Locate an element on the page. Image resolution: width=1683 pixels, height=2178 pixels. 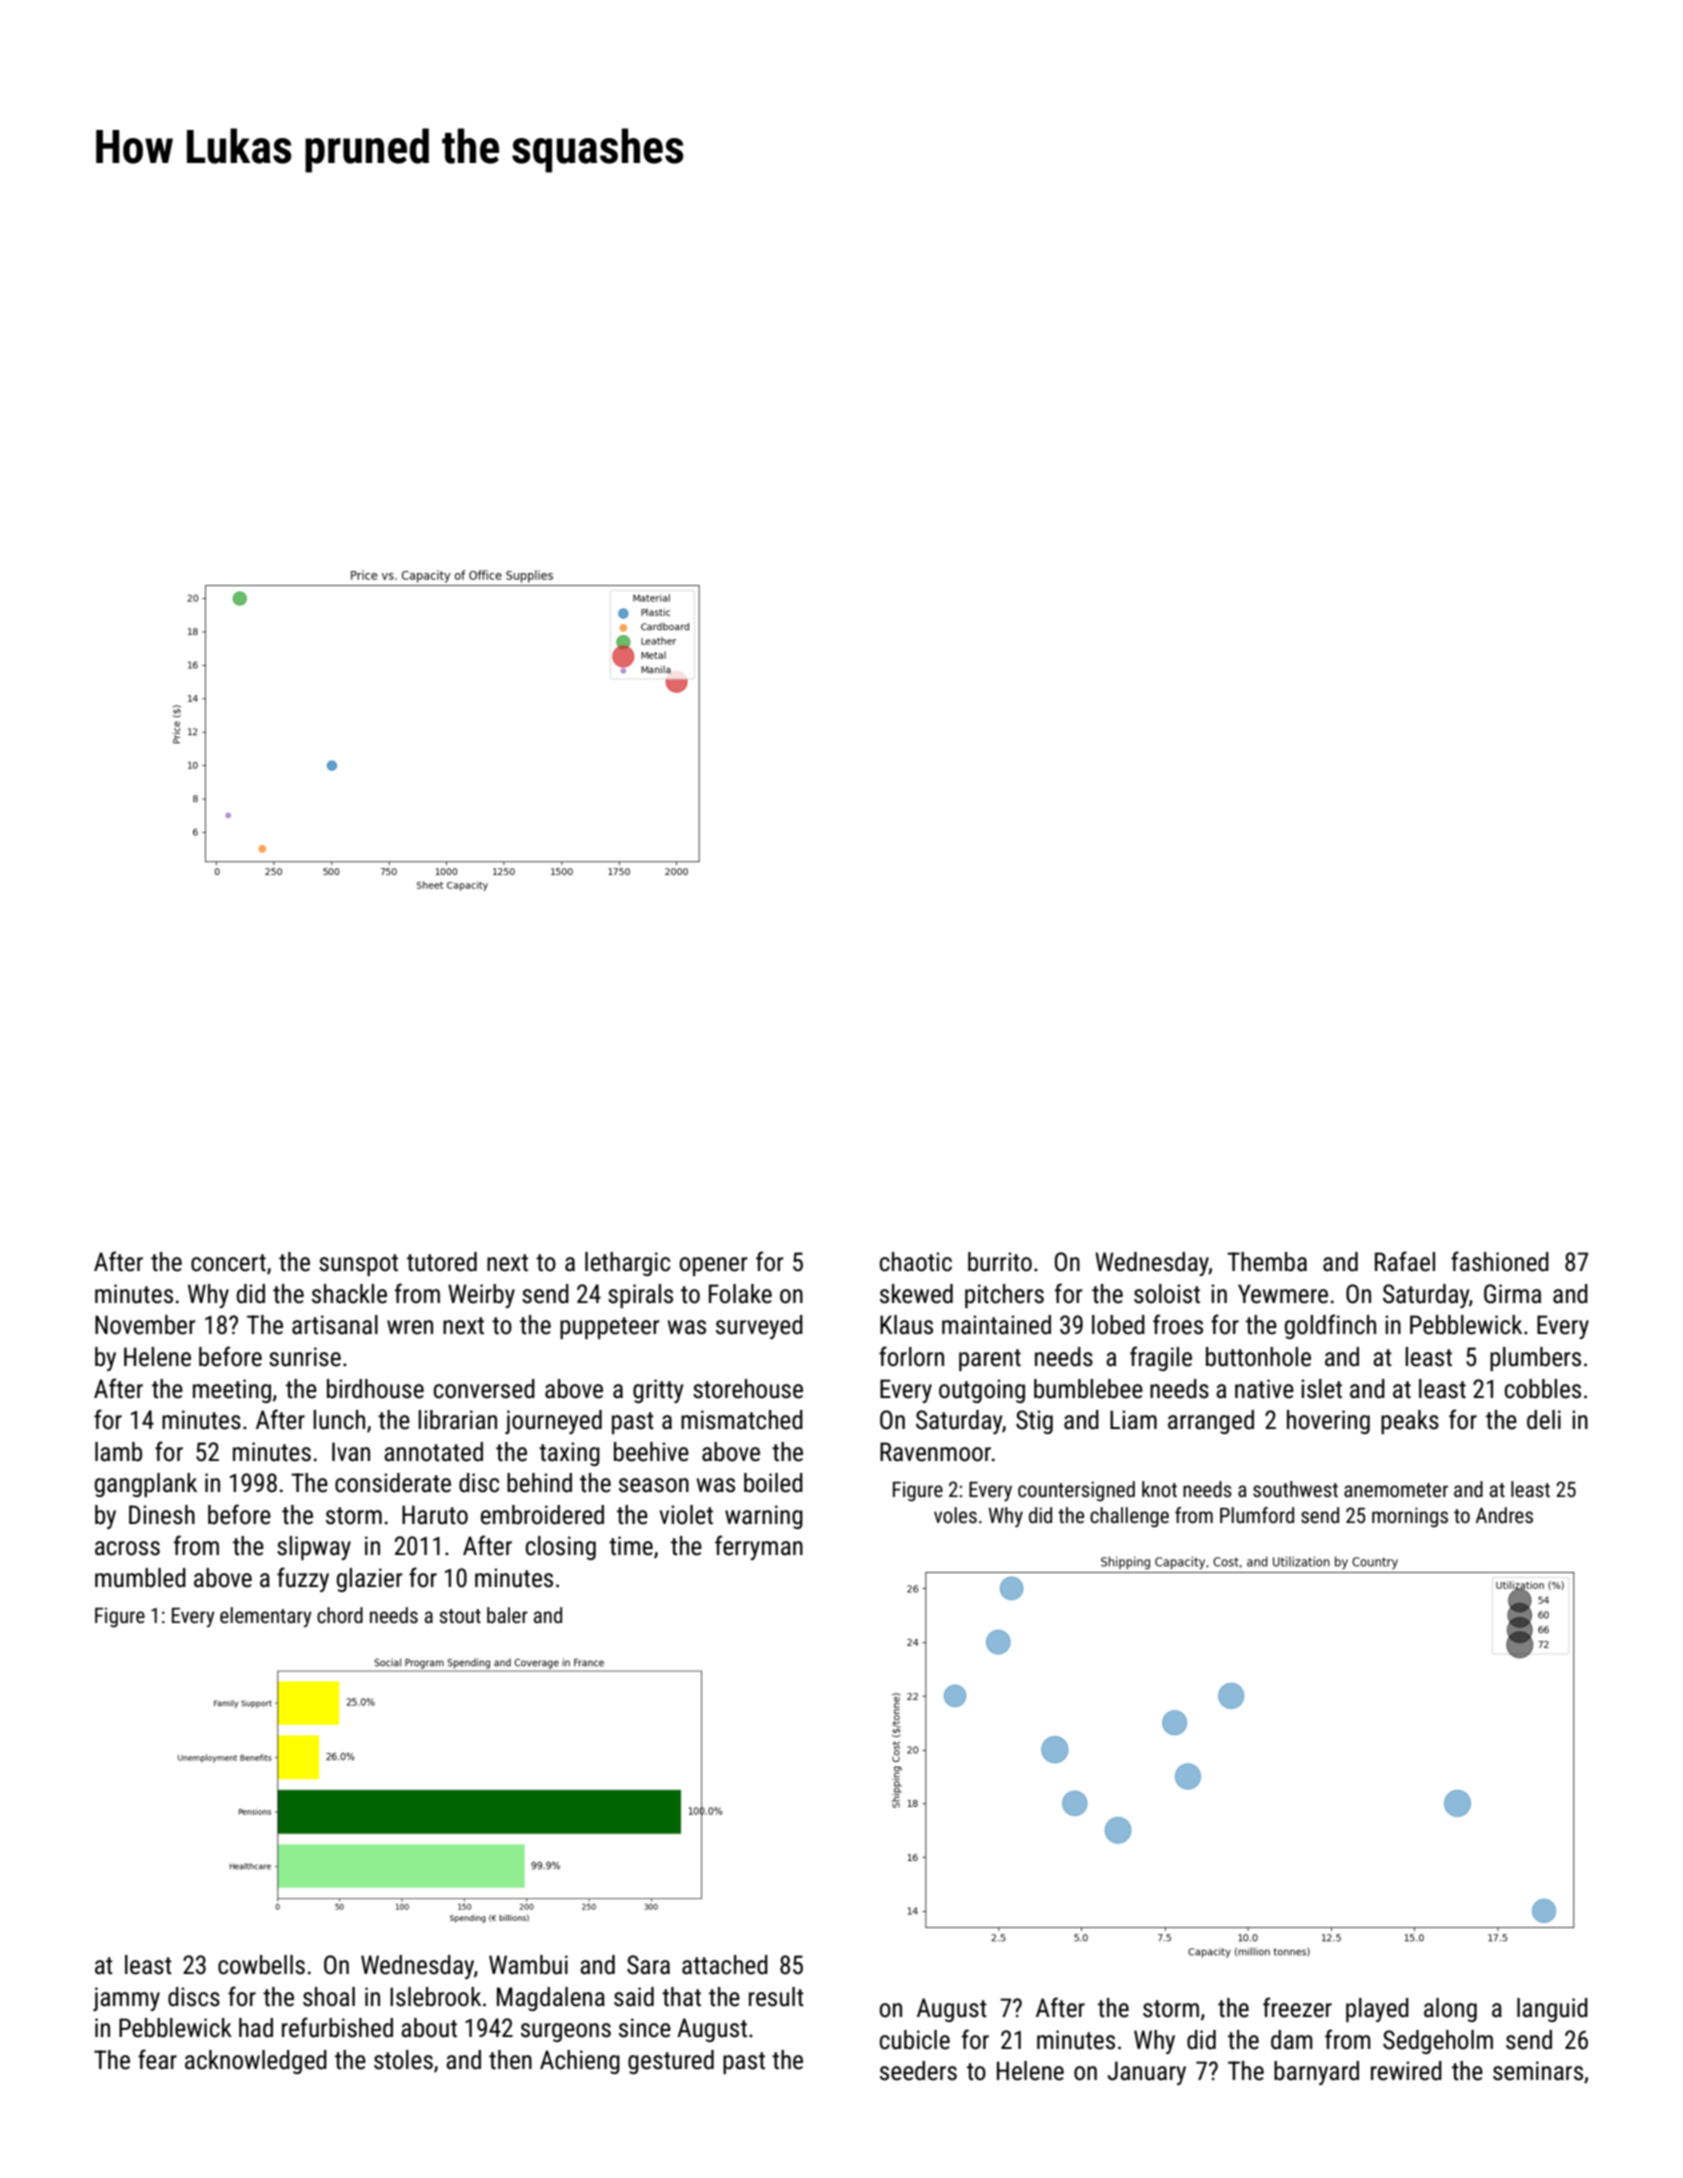
attached is located at coordinates (725, 1965).
